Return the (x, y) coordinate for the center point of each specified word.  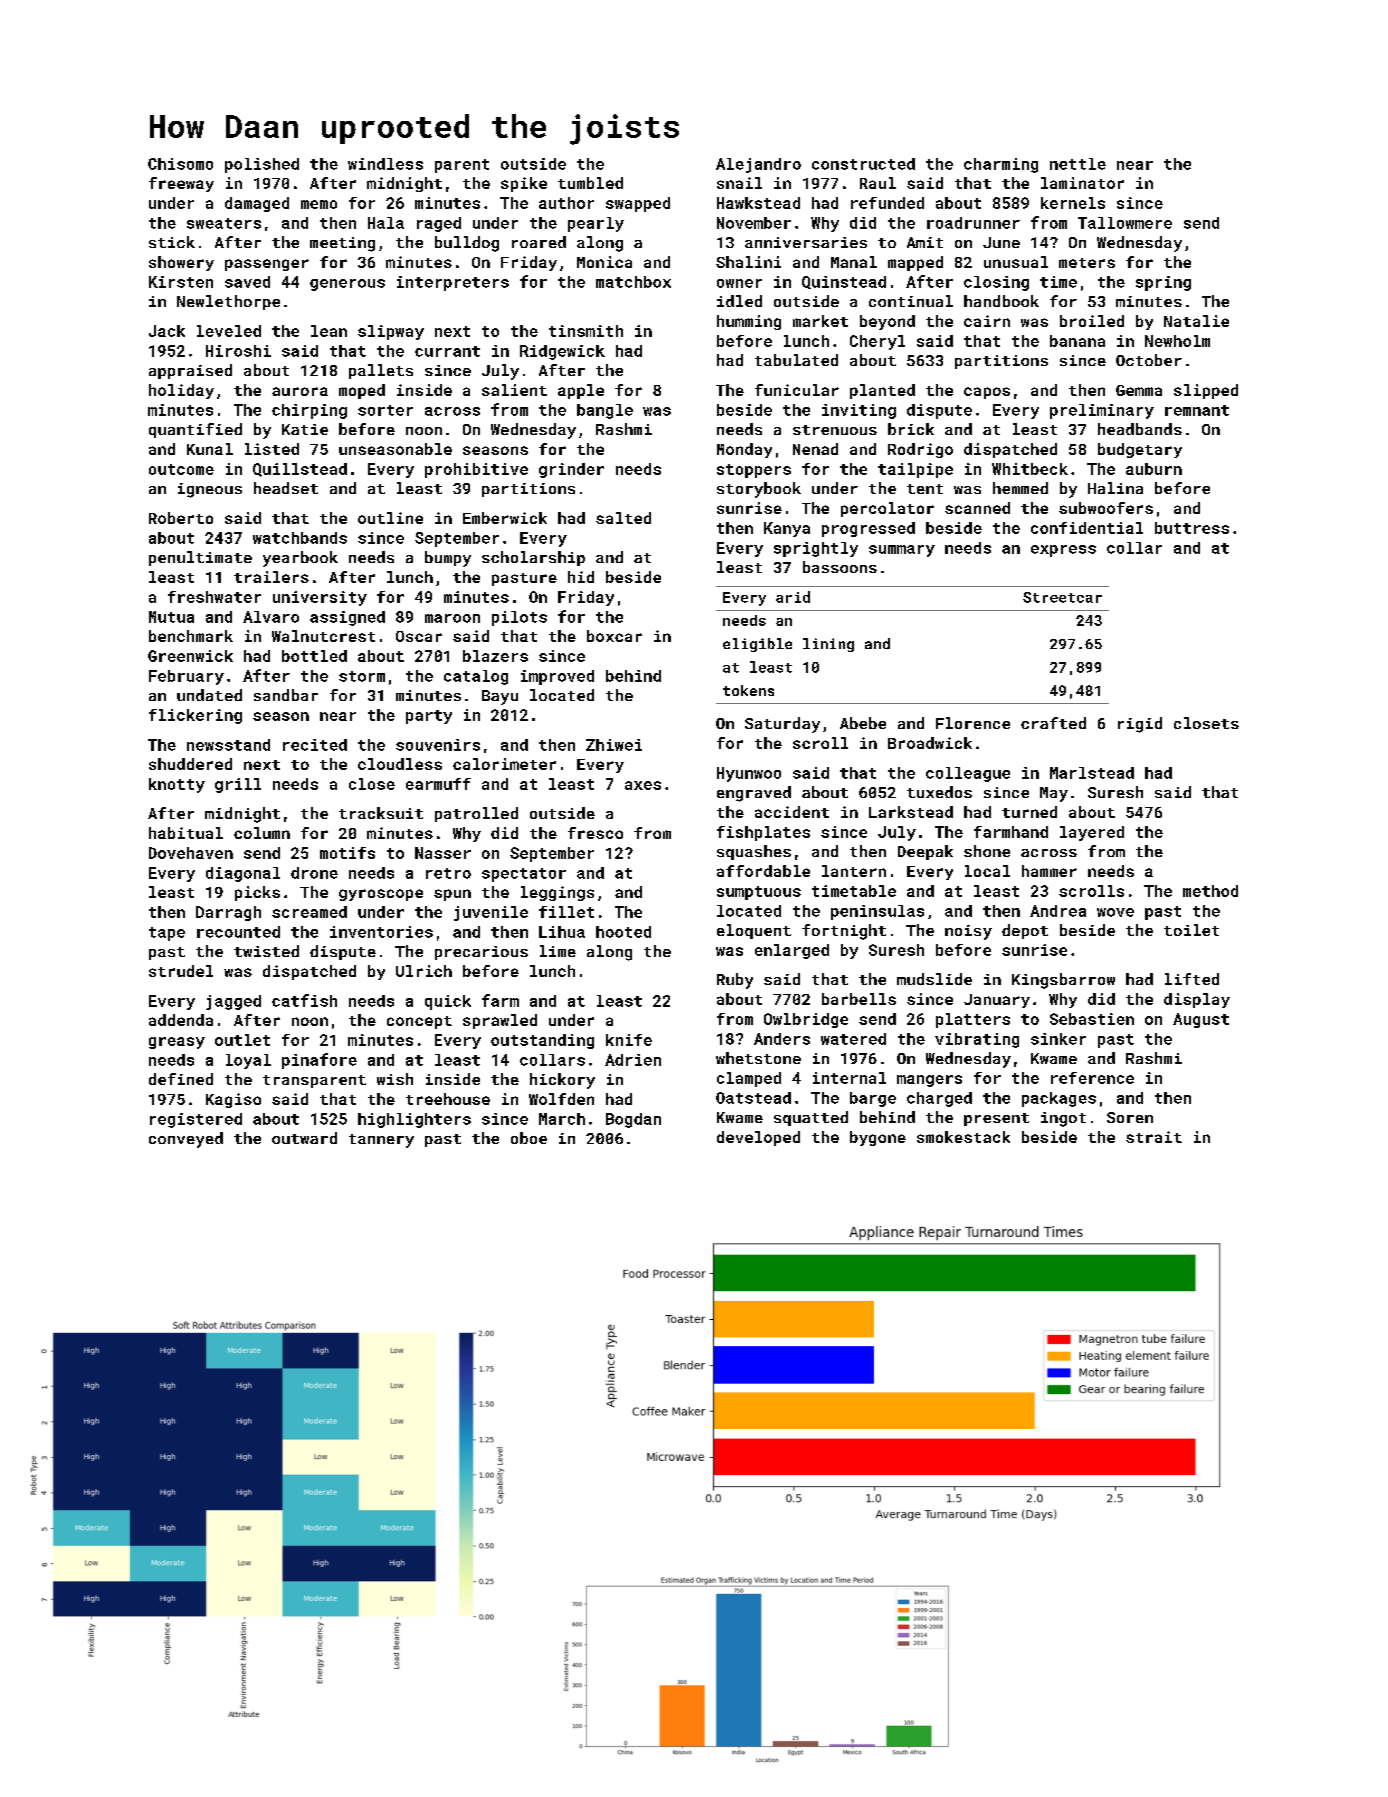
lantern (854, 871)
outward (304, 1138)
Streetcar (1062, 597)
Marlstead (1092, 773)
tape (167, 934)
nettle (1078, 164)
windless (385, 164)
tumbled (590, 183)
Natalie (1196, 321)
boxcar (614, 636)
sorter (385, 410)
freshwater (214, 597)
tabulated (796, 360)
